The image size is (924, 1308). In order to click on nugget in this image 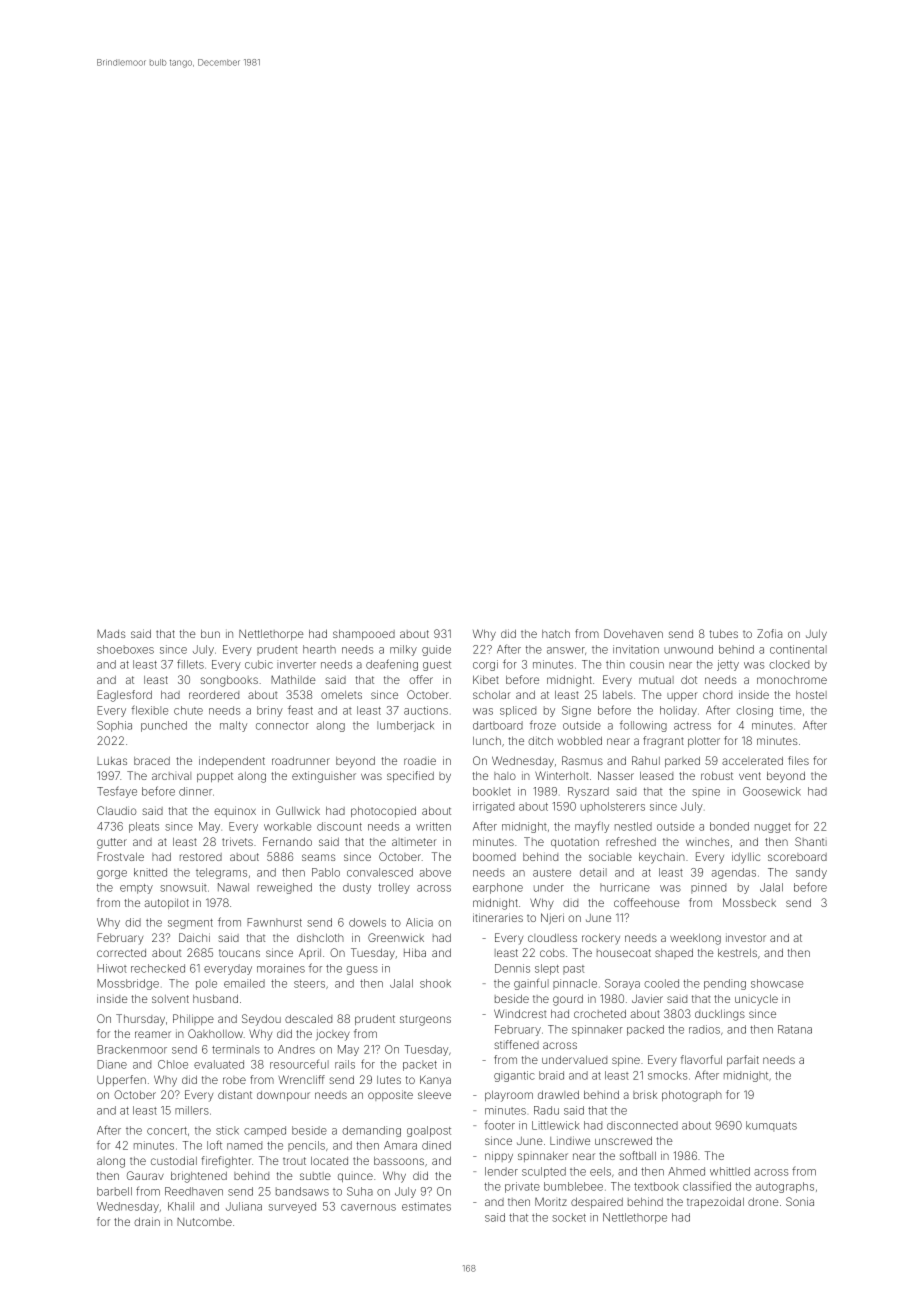, I will do `click(773, 828)`.
